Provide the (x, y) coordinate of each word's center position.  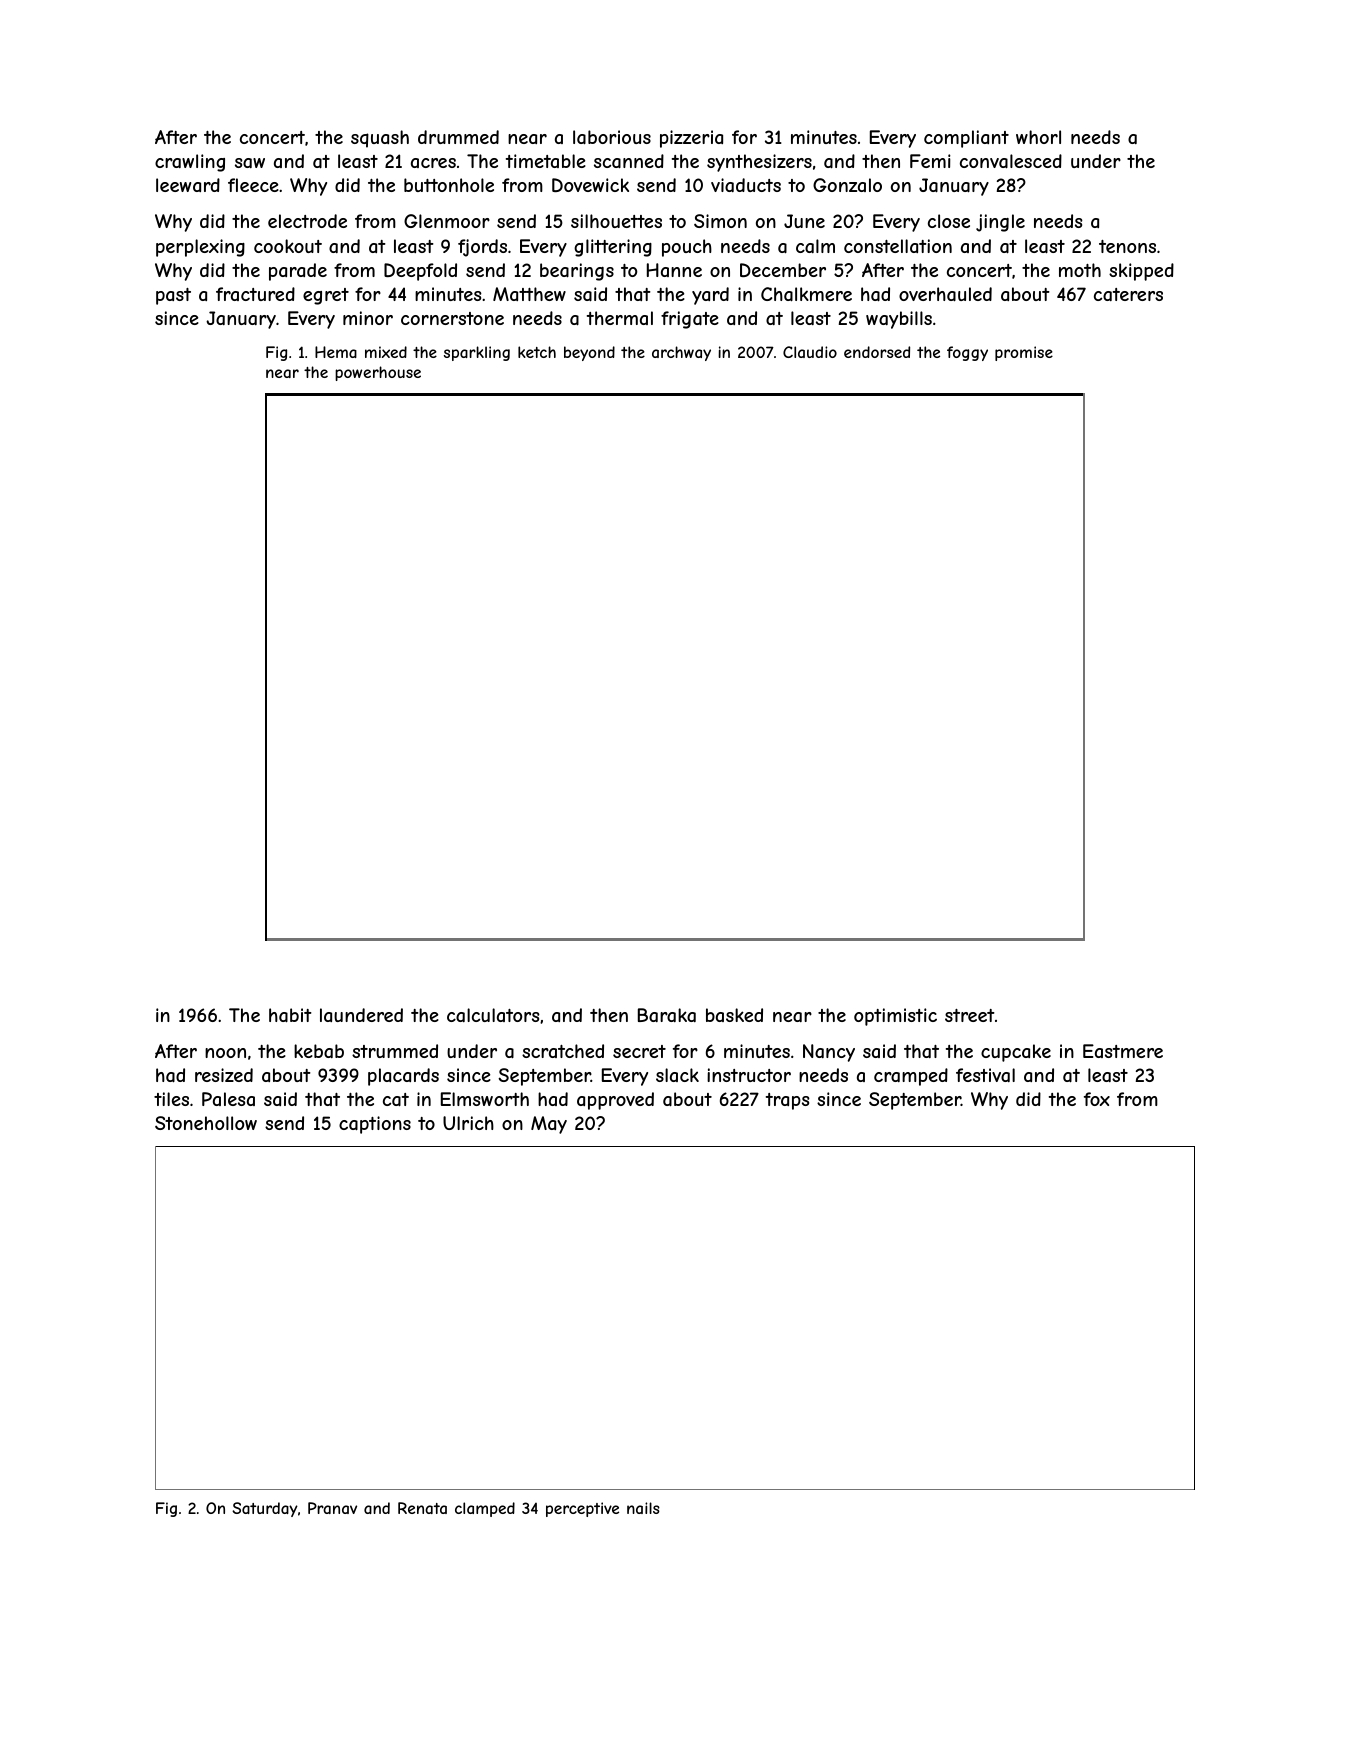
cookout (288, 246)
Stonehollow (206, 1123)
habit (290, 1015)
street (969, 1015)
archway (681, 353)
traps (788, 1101)
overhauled (945, 294)
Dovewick (590, 185)
